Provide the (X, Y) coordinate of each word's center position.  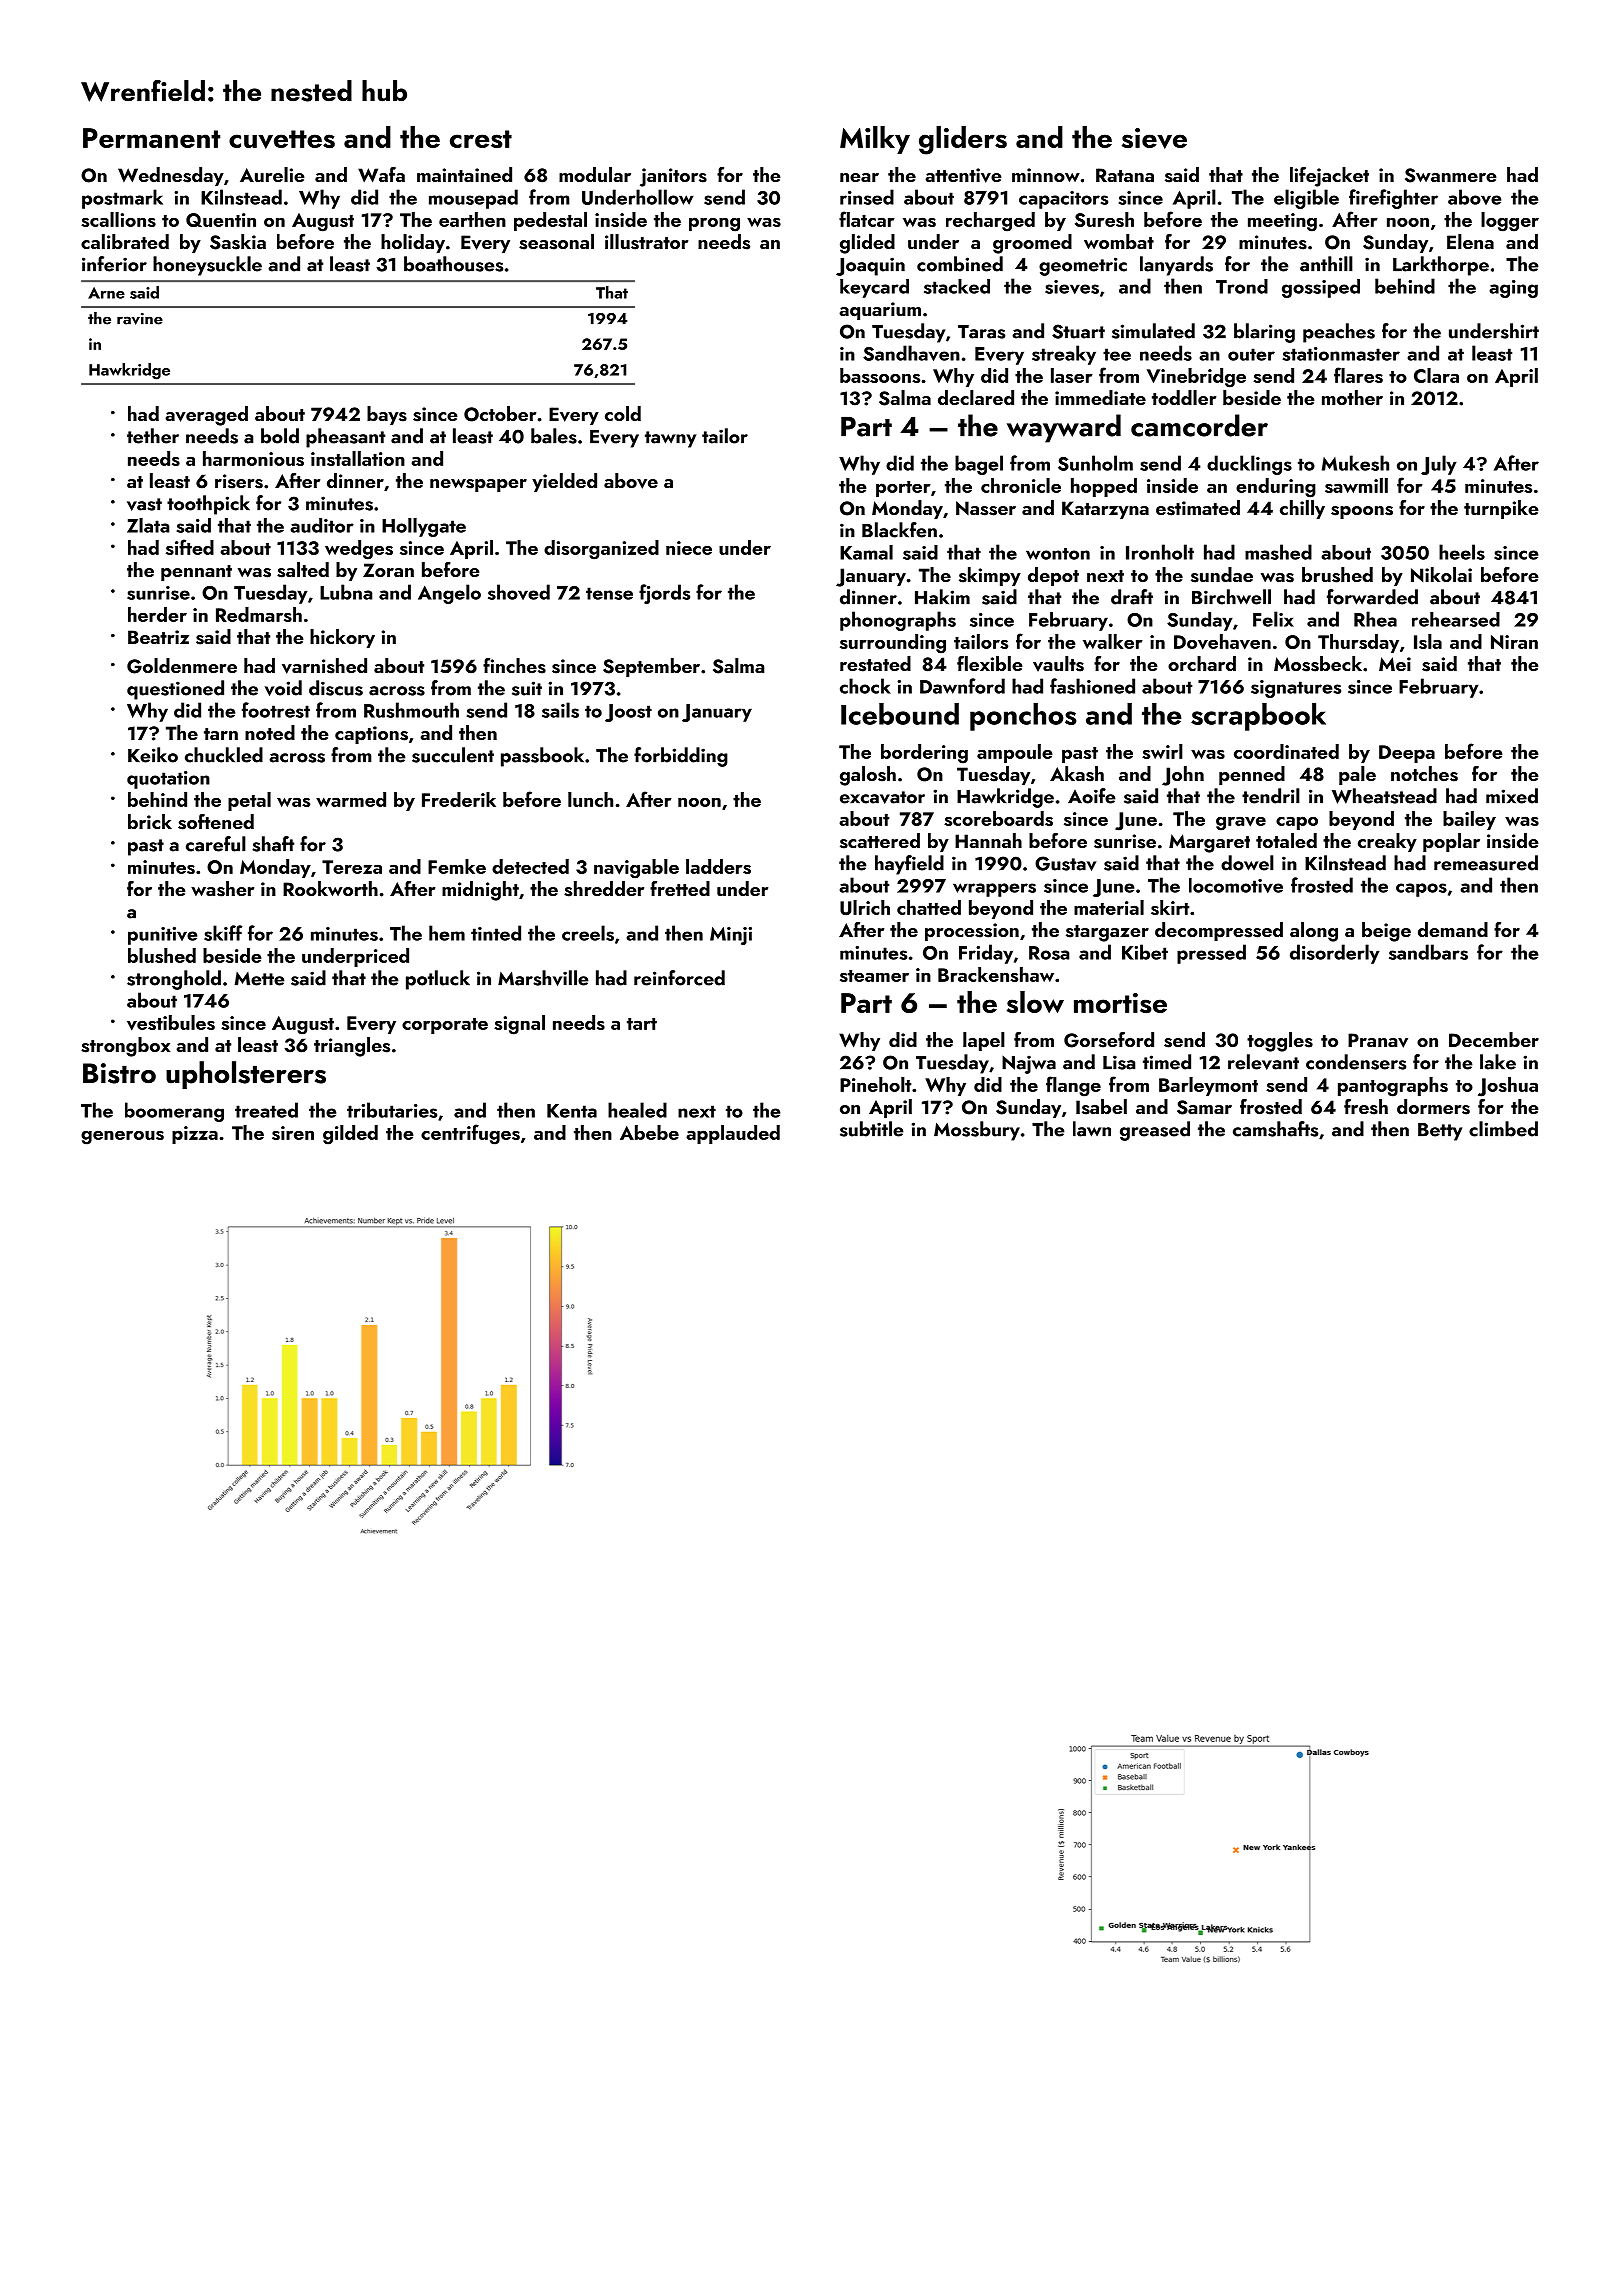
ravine (140, 319)
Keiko (153, 755)
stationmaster (1341, 354)
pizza (195, 1135)
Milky (875, 140)
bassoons (880, 375)
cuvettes (282, 139)
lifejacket (1329, 177)
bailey (1469, 820)
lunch (590, 799)
